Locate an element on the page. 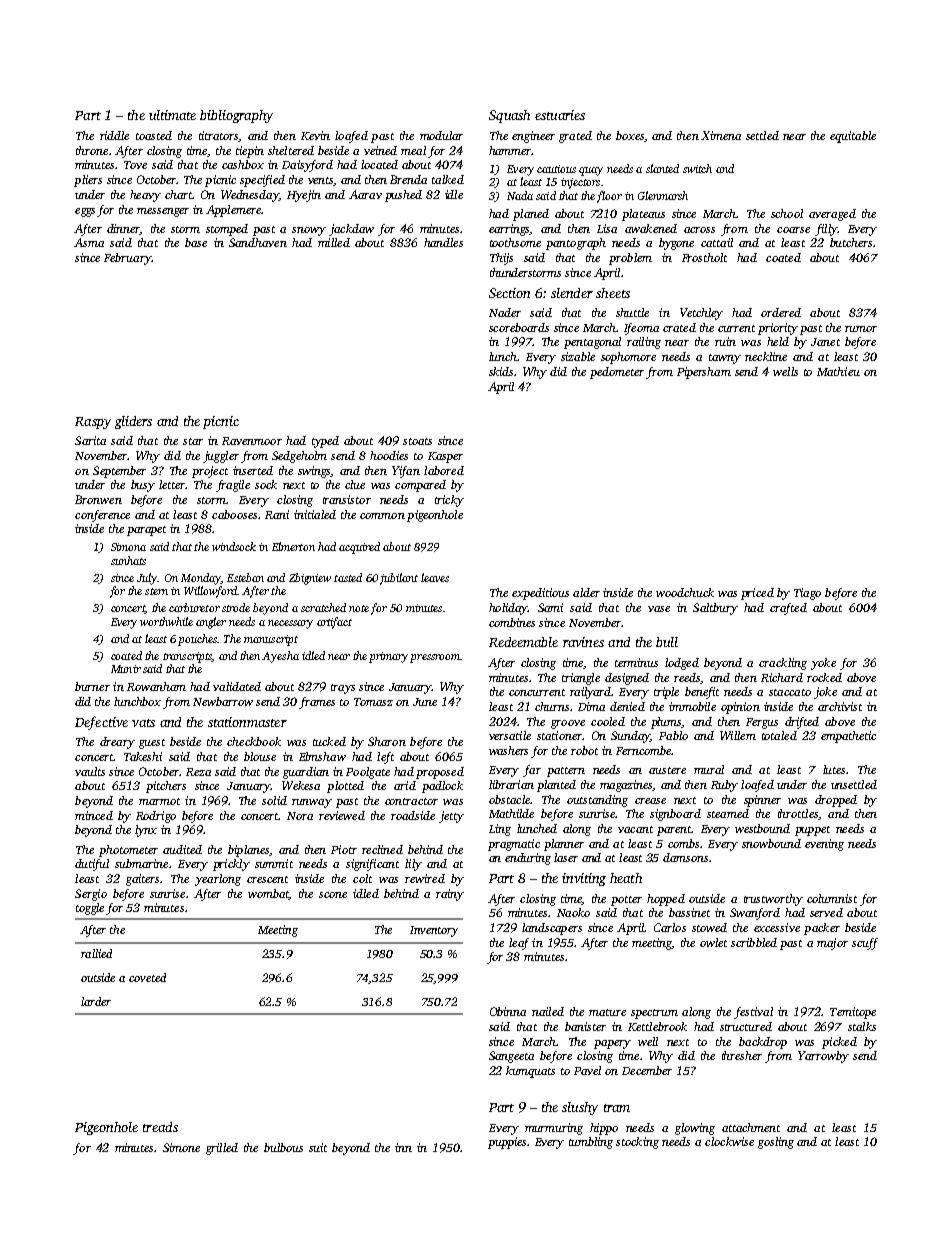  throne is located at coordinates (92, 150).
